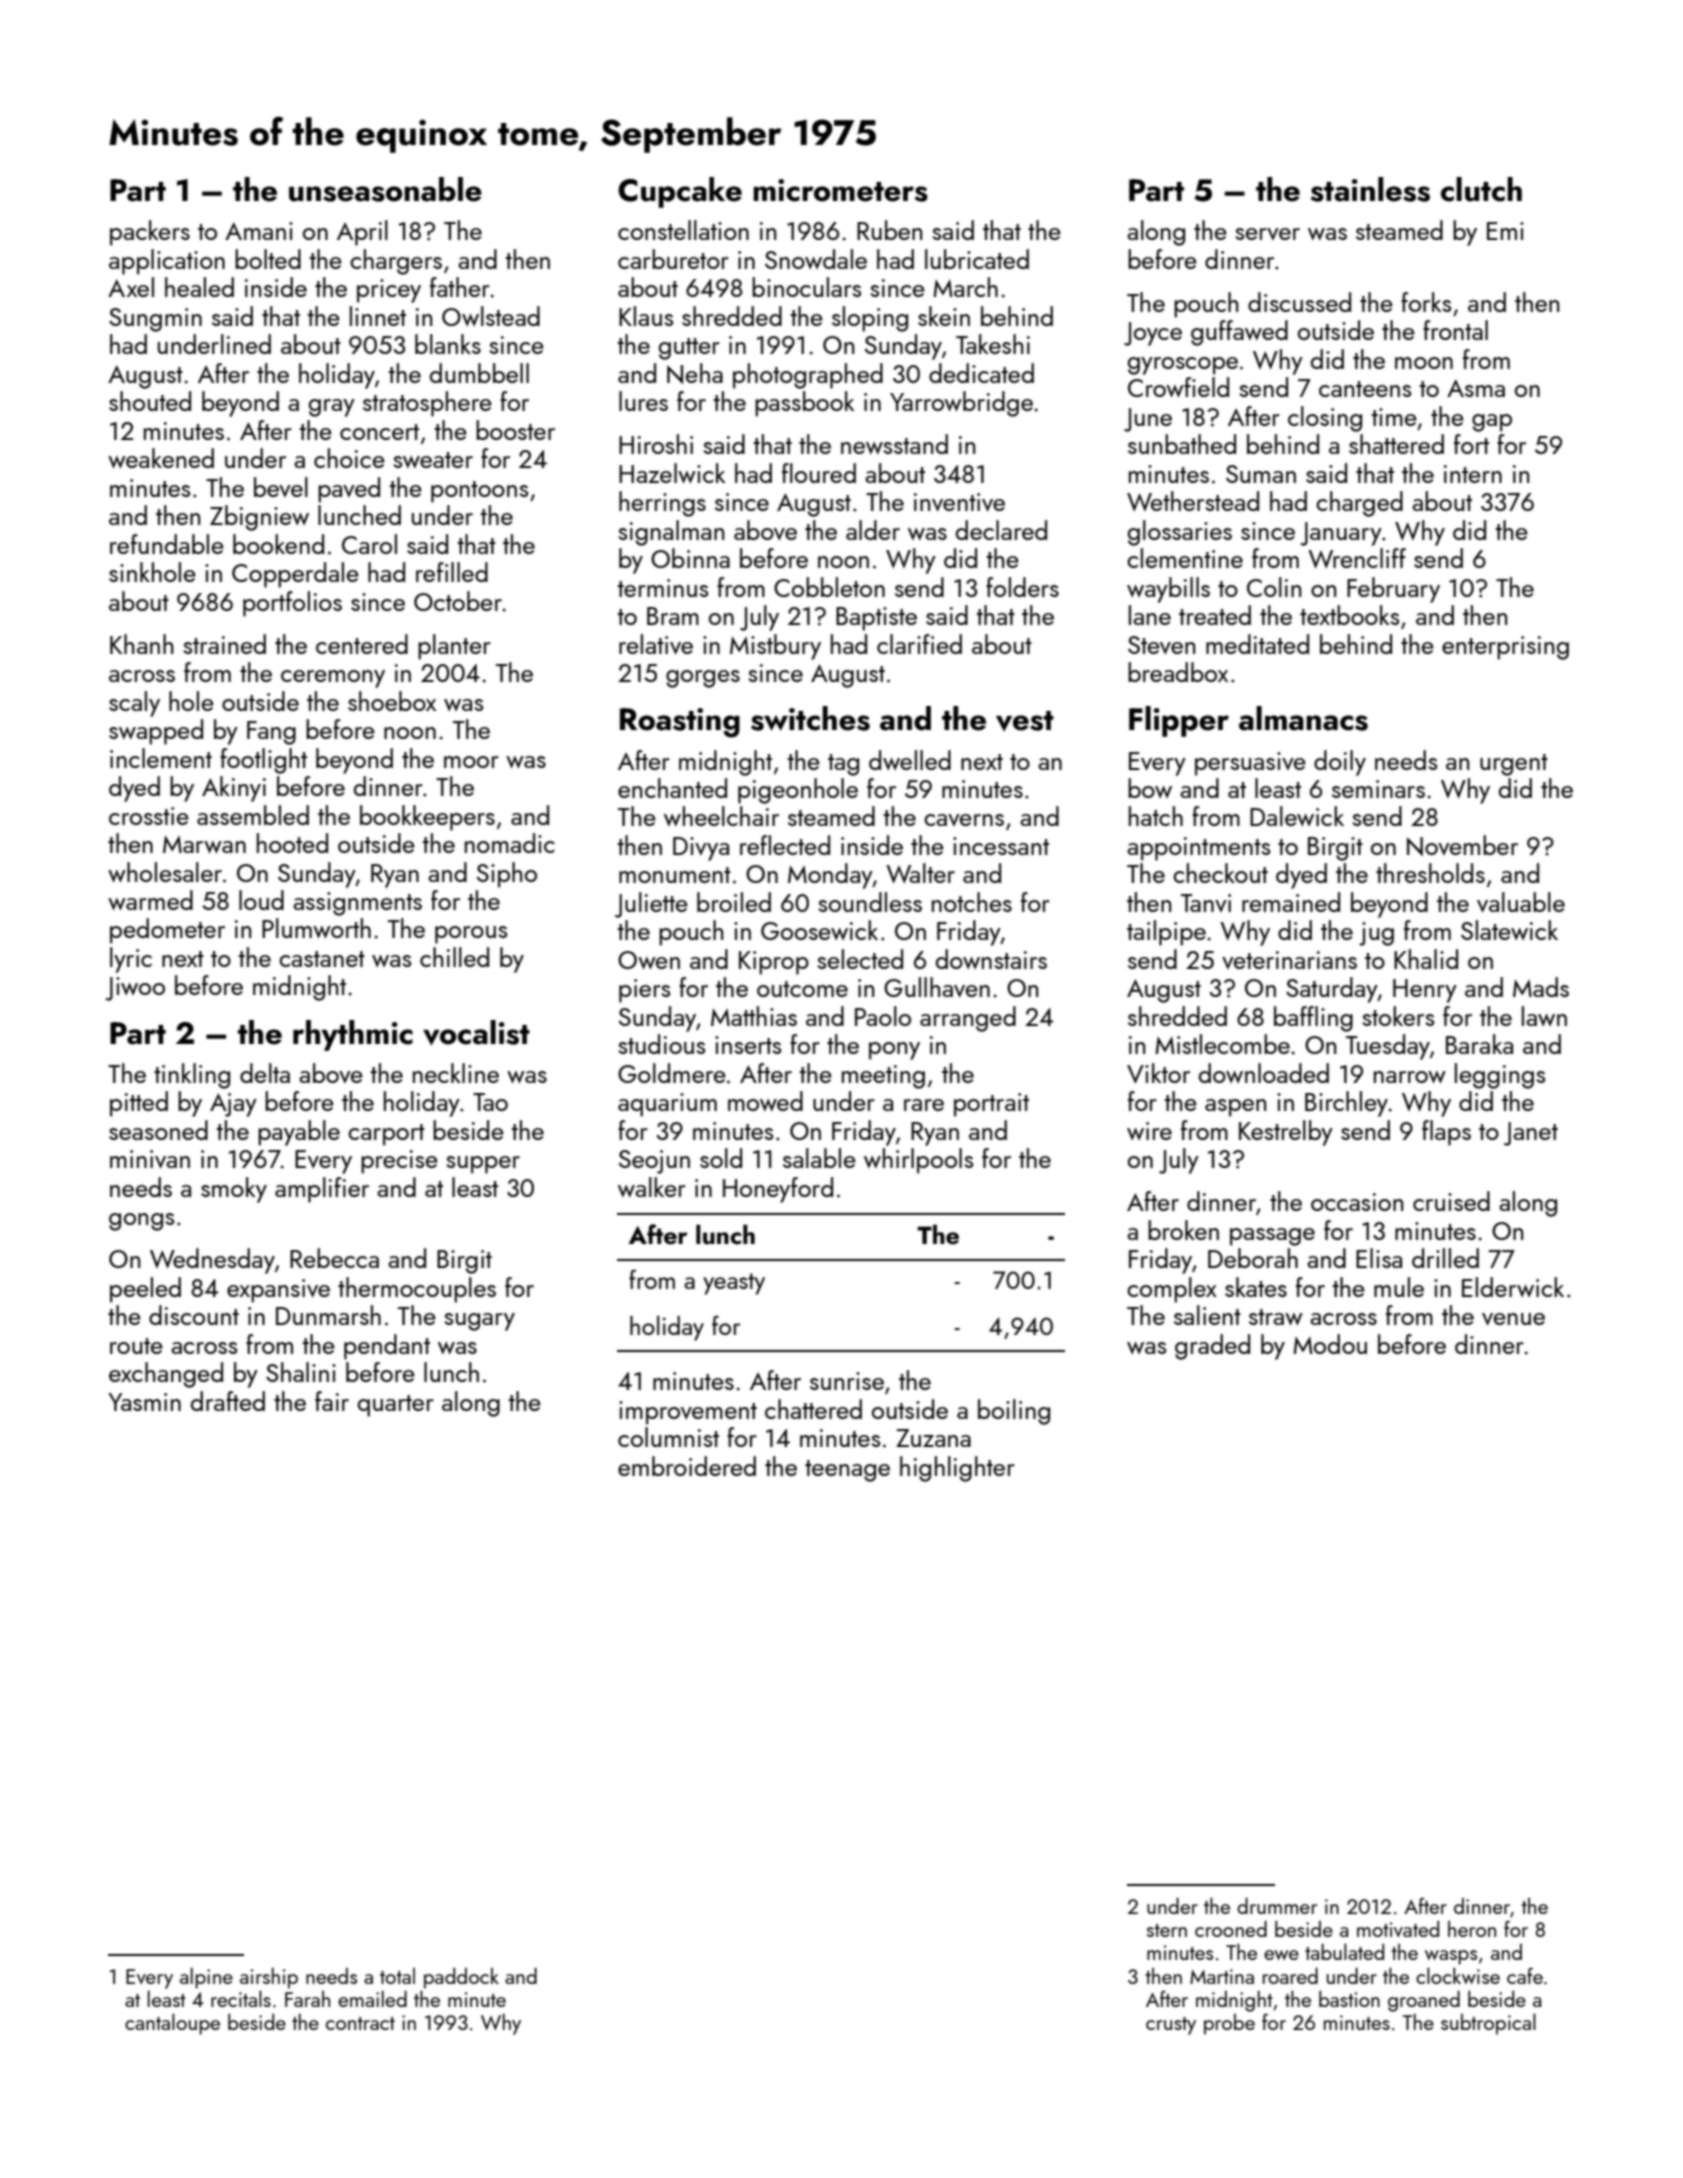  What do you see at coordinates (461, 1978) in the screenshot?
I see `paddock` at bounding box center [461, 1978].
